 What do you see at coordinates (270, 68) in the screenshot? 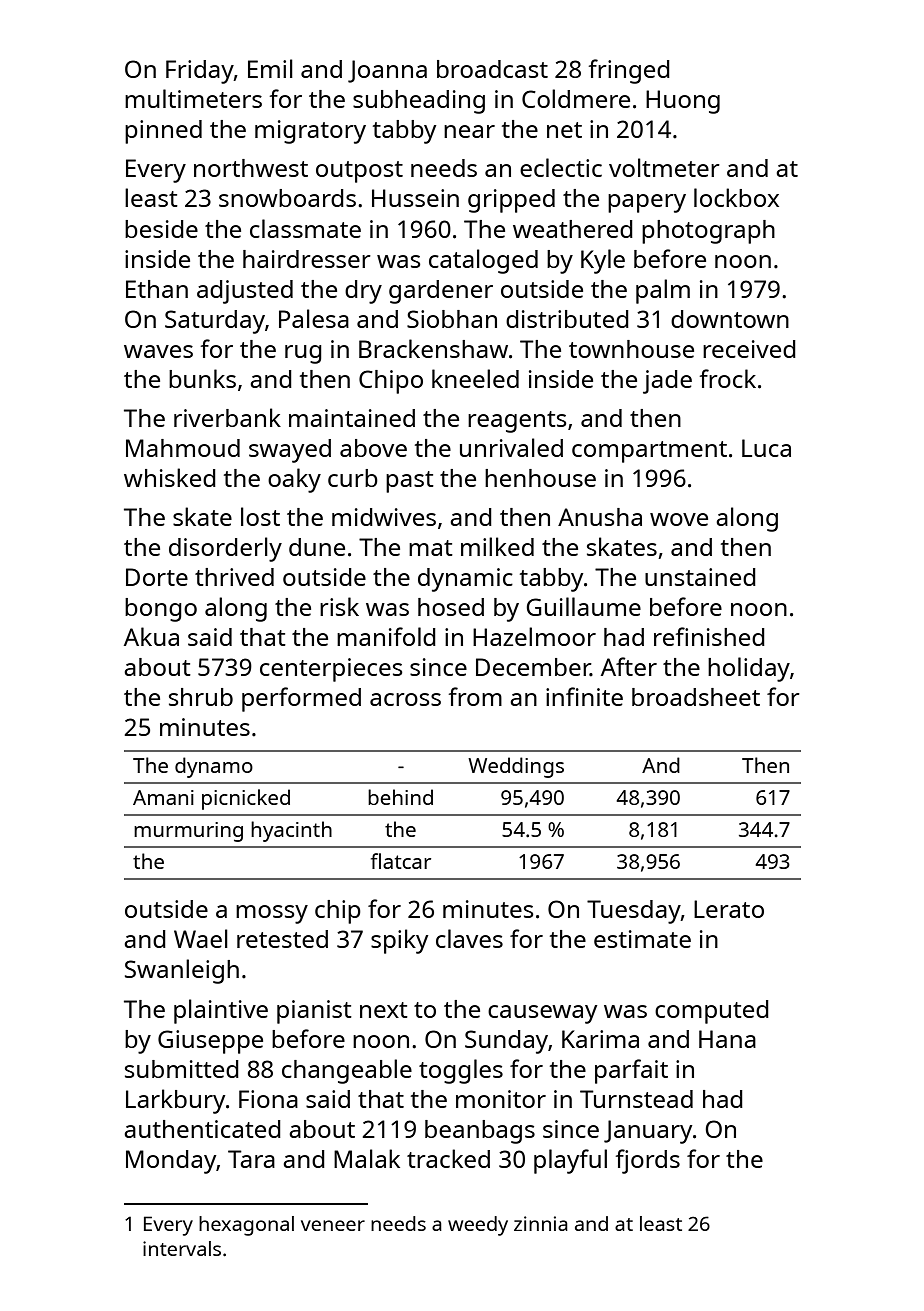
I see `Emil` at bounding box center [270, 68].
